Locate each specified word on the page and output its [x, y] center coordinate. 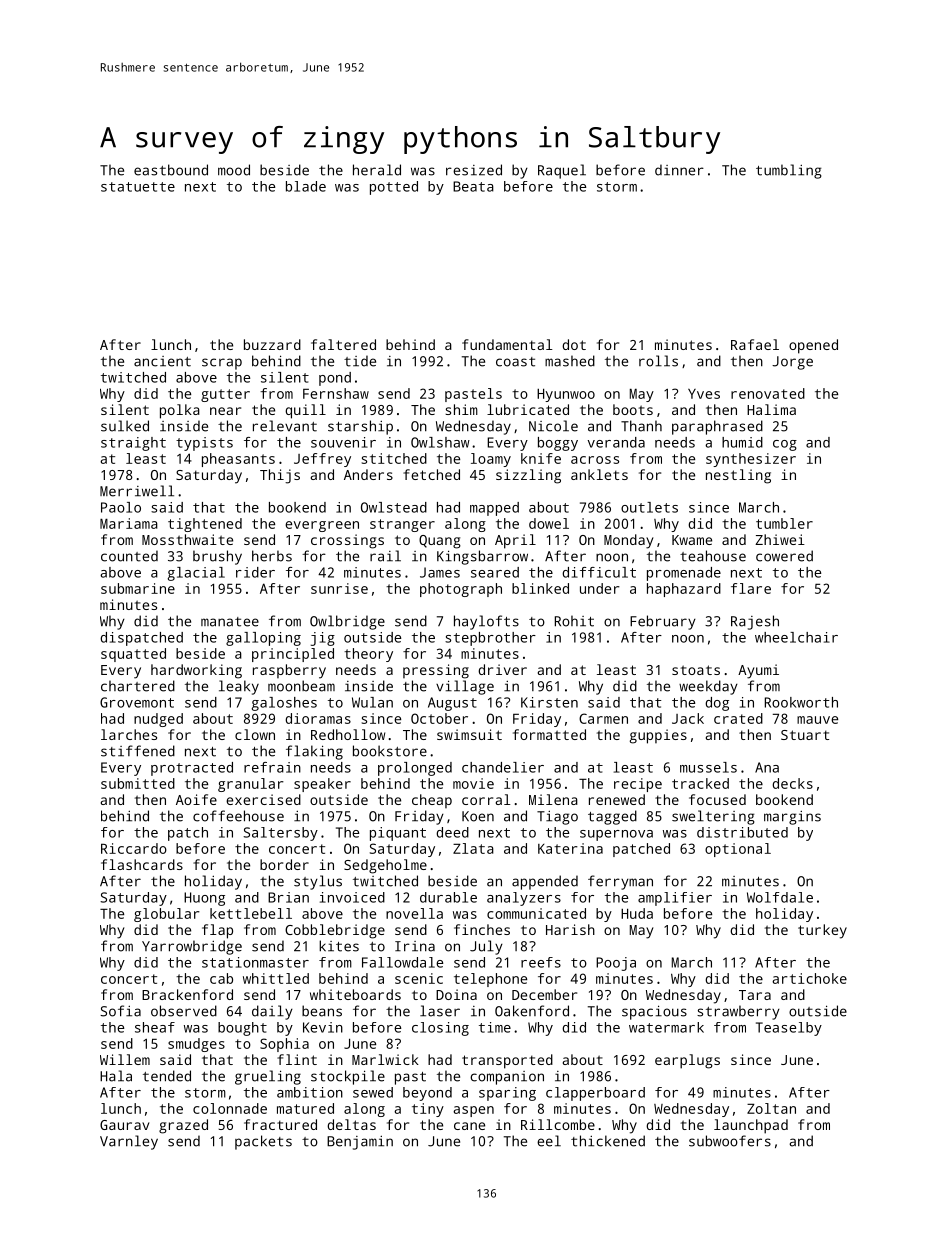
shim [461, 409]
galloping [263, 639]
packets [263, 1142]
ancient [162, 361]
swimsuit [469, 734]
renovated [768, 393]
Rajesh [755, 622]
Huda [637, 913]
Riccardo [134, 848]
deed [452, 832]
